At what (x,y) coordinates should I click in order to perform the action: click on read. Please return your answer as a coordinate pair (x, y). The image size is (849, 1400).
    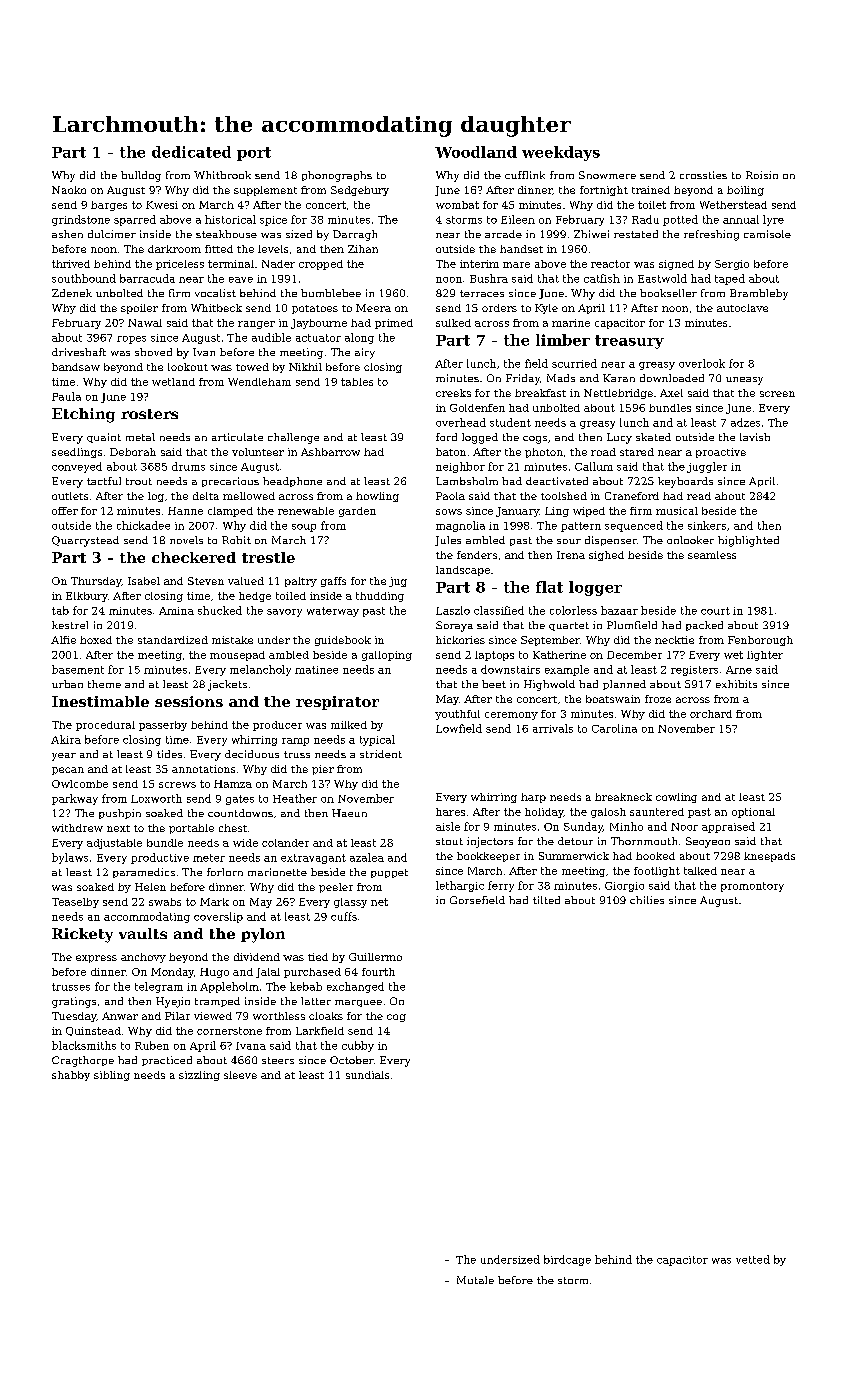
    Looking at the image, I should click on (699, 496).
